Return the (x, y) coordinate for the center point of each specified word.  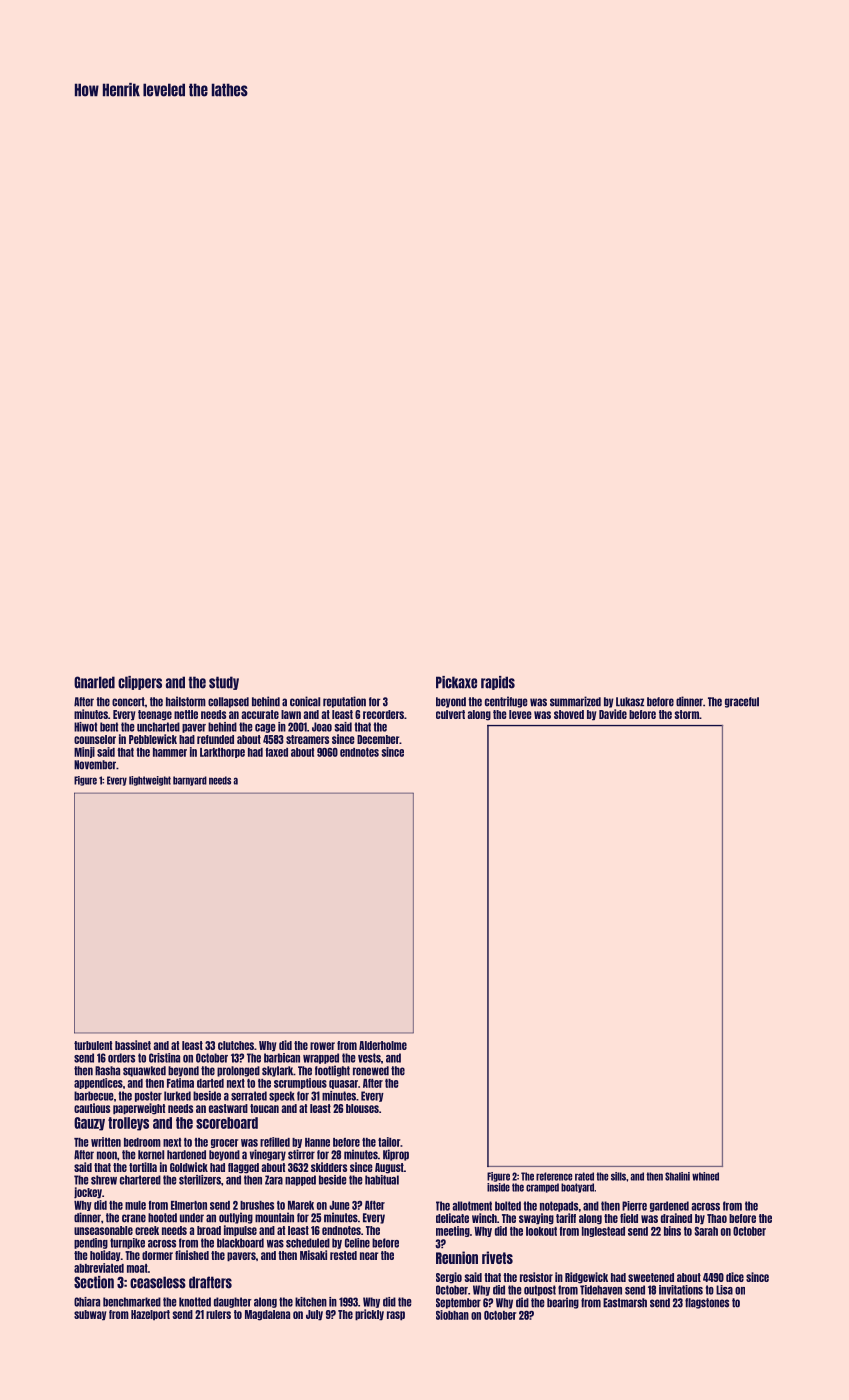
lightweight (150, 781)
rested (343, 1255)
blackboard (240, 1243)
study (224, 683)
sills (618, 1176)
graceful (742, 702)
